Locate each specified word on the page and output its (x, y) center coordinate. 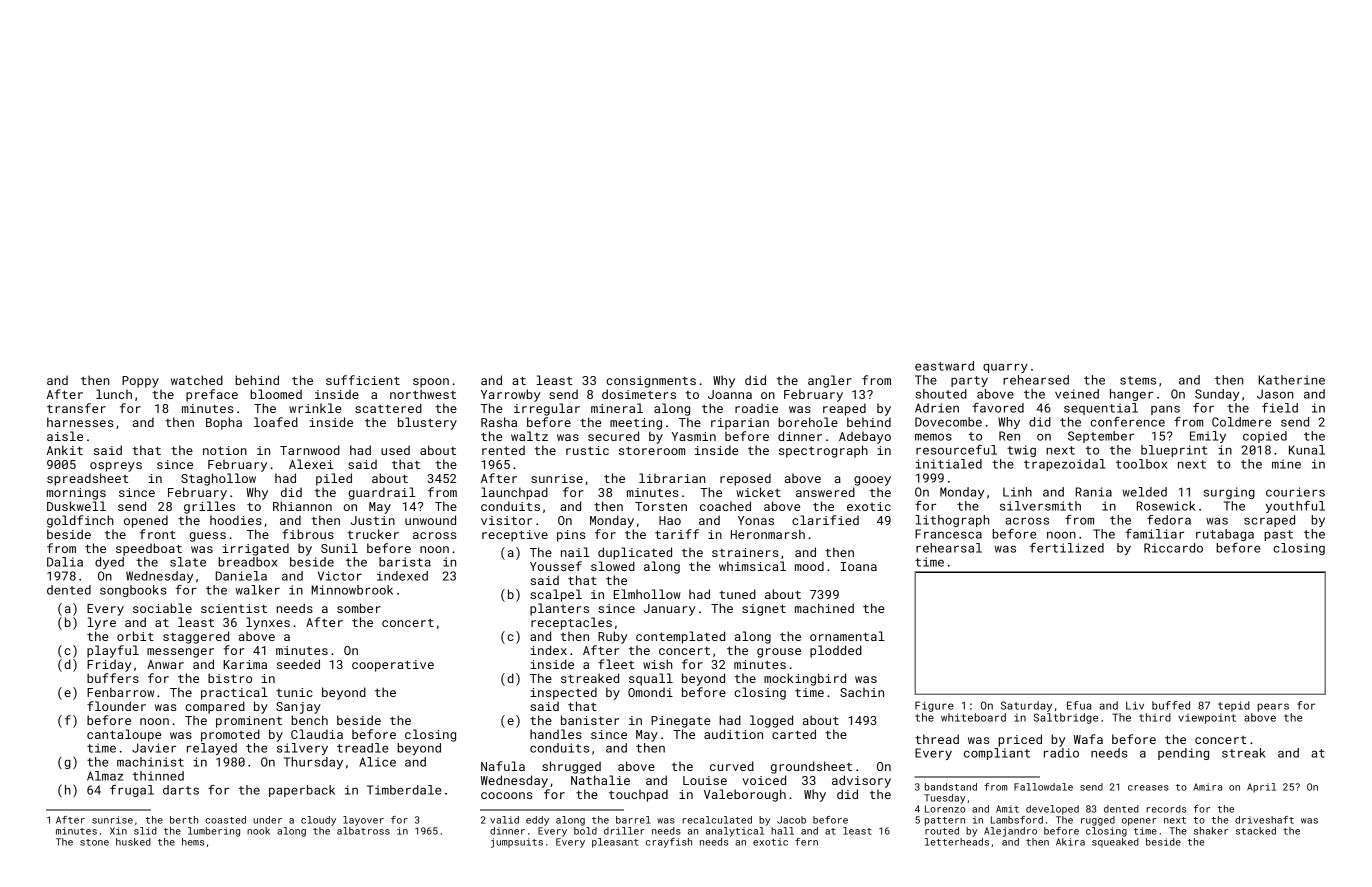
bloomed (276, 394)
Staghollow (218, 479)
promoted (230, 735)
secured (613, 436)
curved (732, 766)
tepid (1234, 706)
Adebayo (865, 437)
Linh (1017, 492)
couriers (1295, 492)
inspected (563, 693)
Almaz (105, 776)
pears (1273, 707)
